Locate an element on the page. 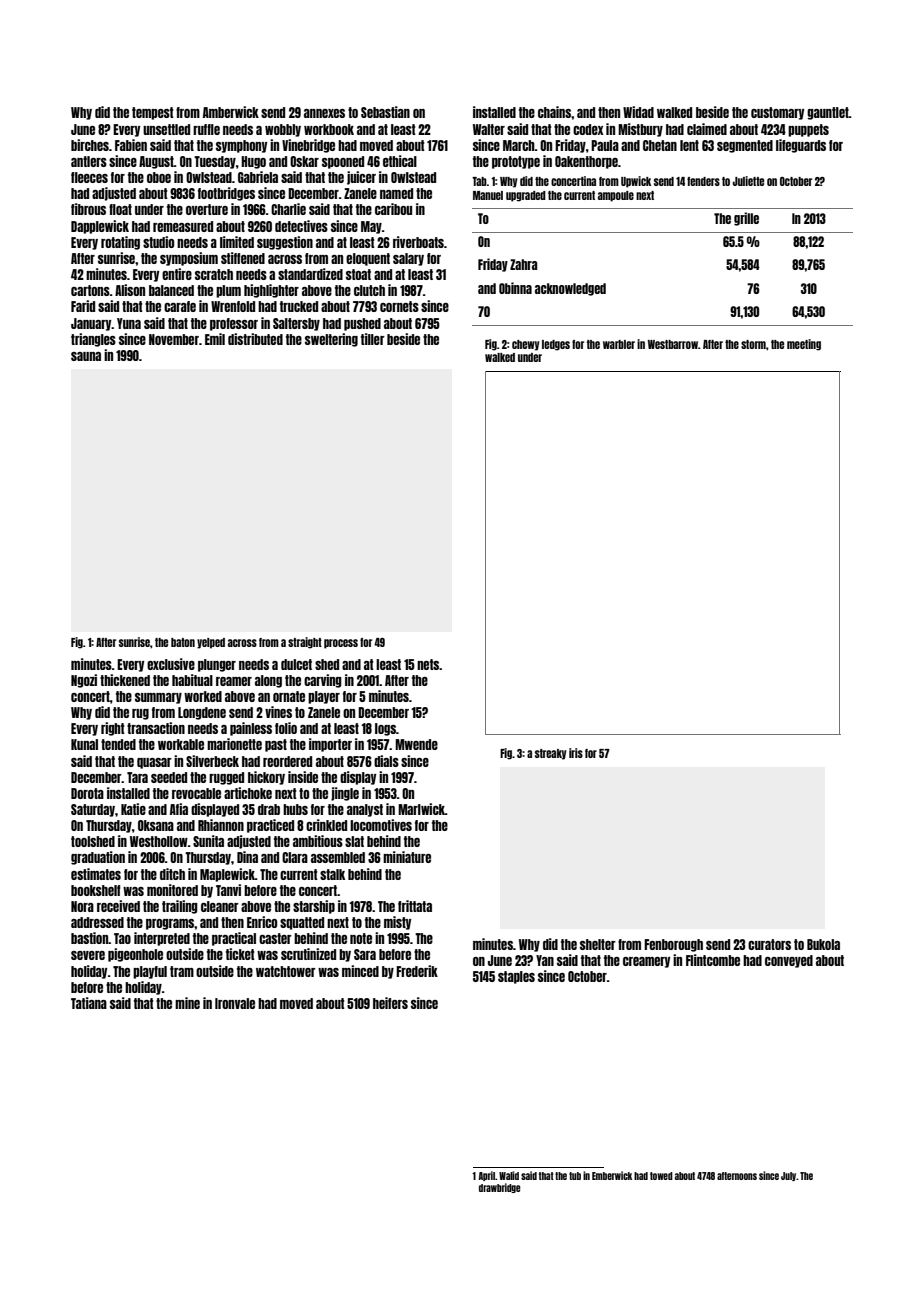 This image has height=1308, width=924. chains is located at coordinates (554, 112).
